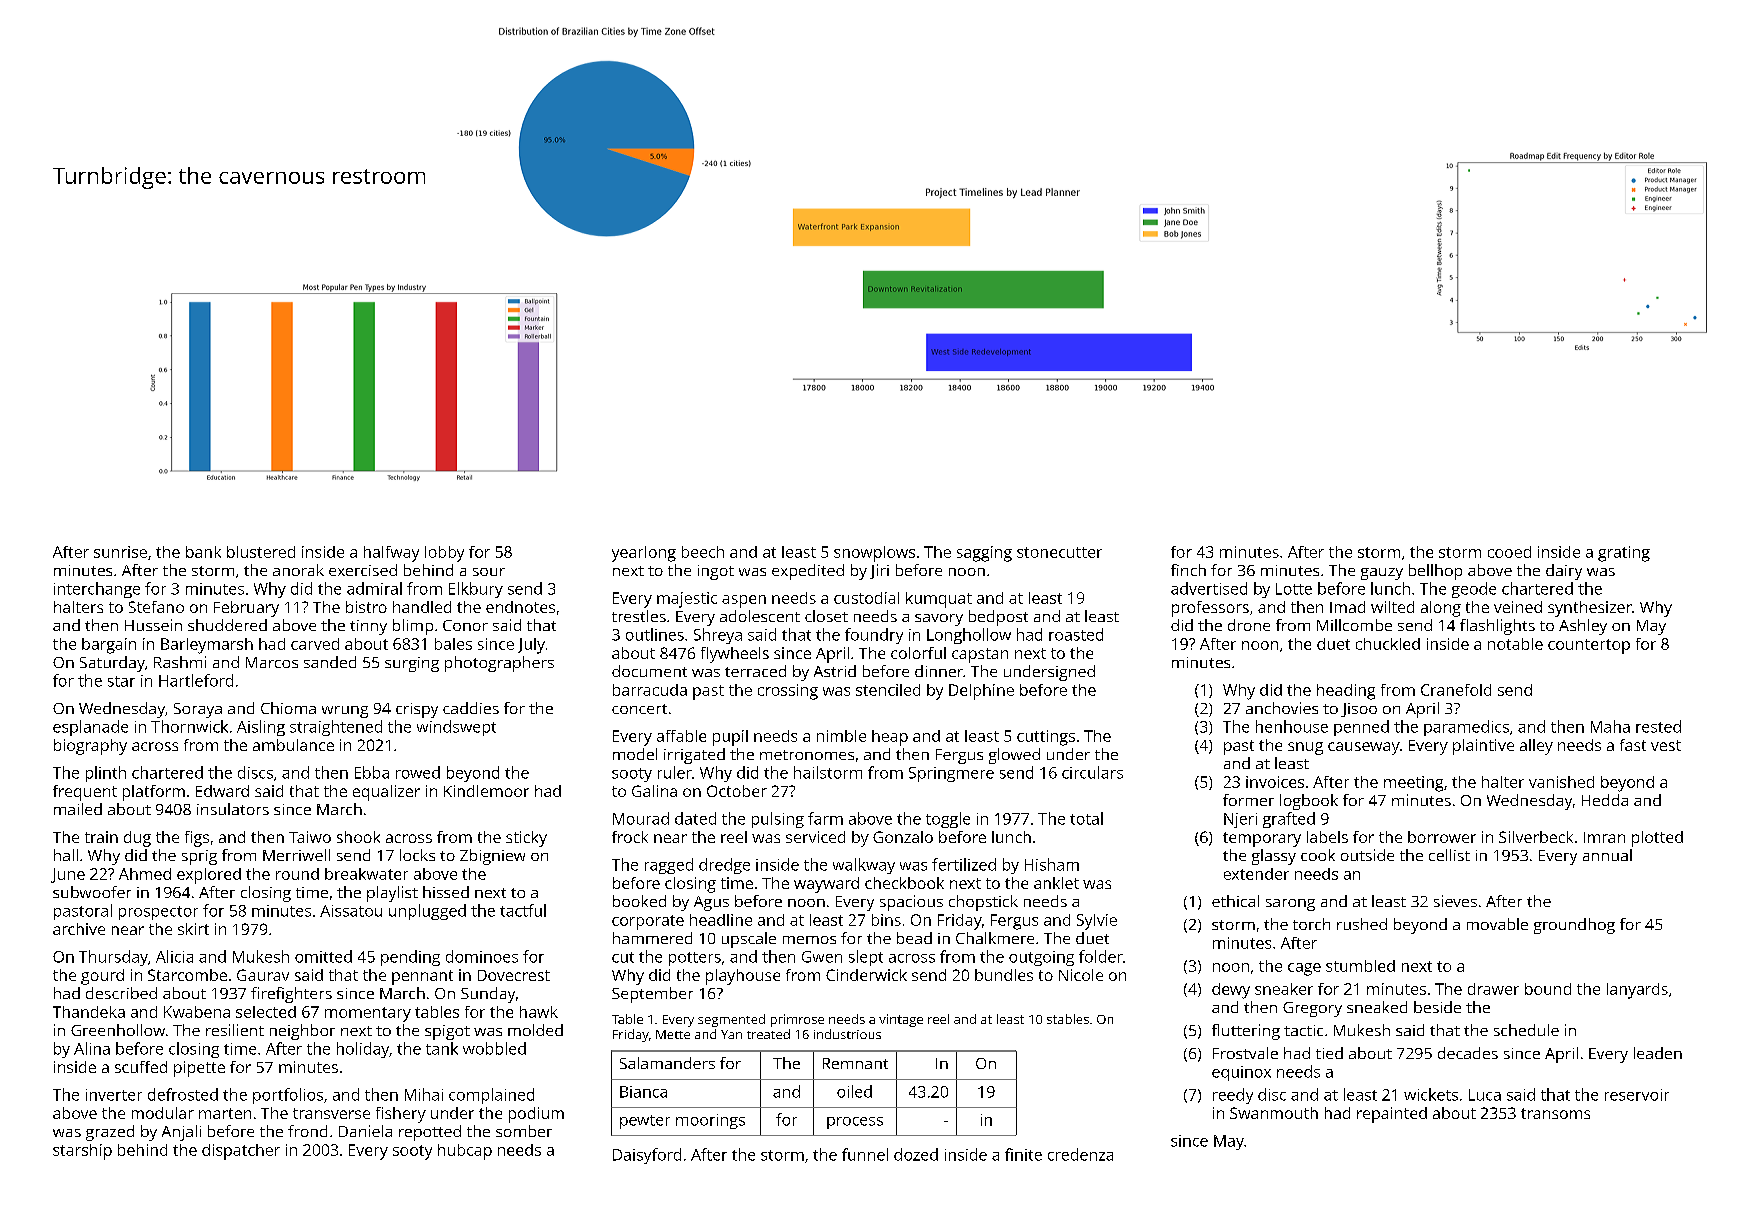 The height and width of the document is (1229, 1739). Describe the element at coordinates (410, 958) in the document. I see `pending` at that location.
